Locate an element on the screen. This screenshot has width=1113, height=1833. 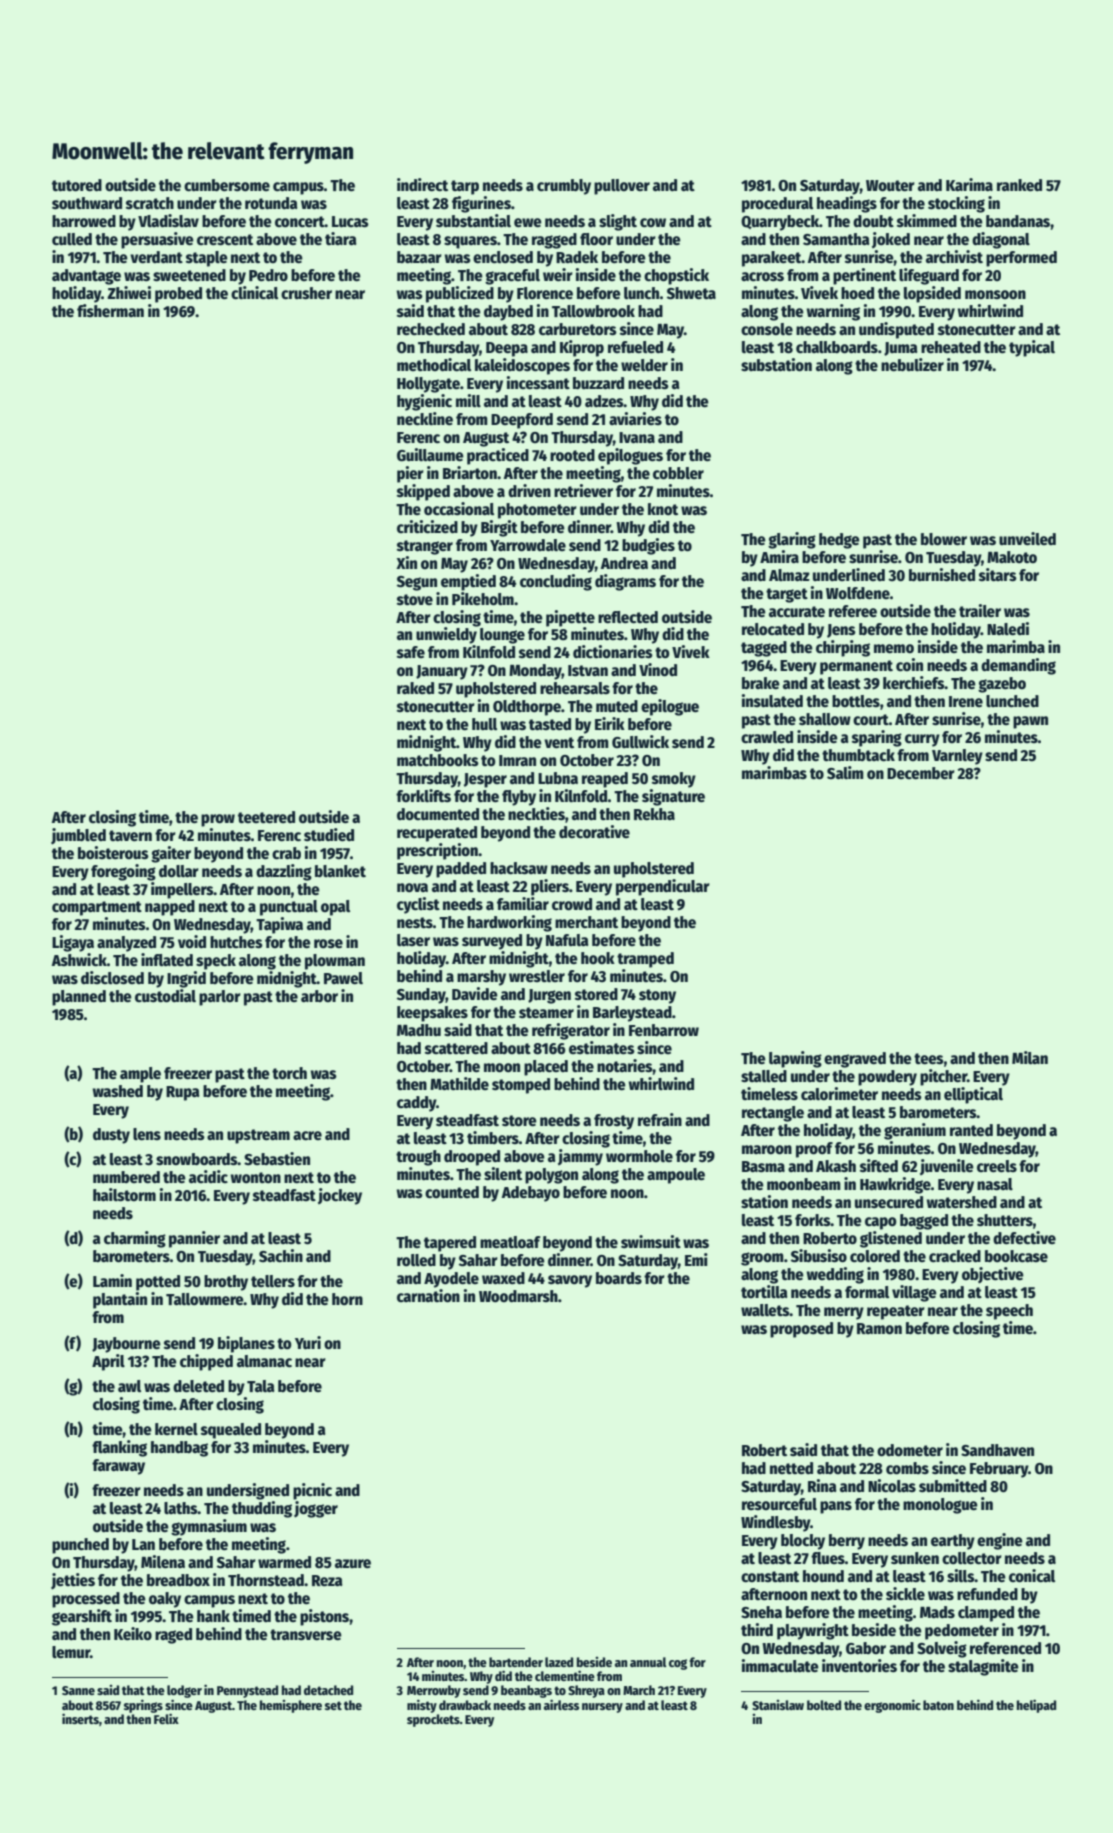
cow is located at coordinates (653, 223).
